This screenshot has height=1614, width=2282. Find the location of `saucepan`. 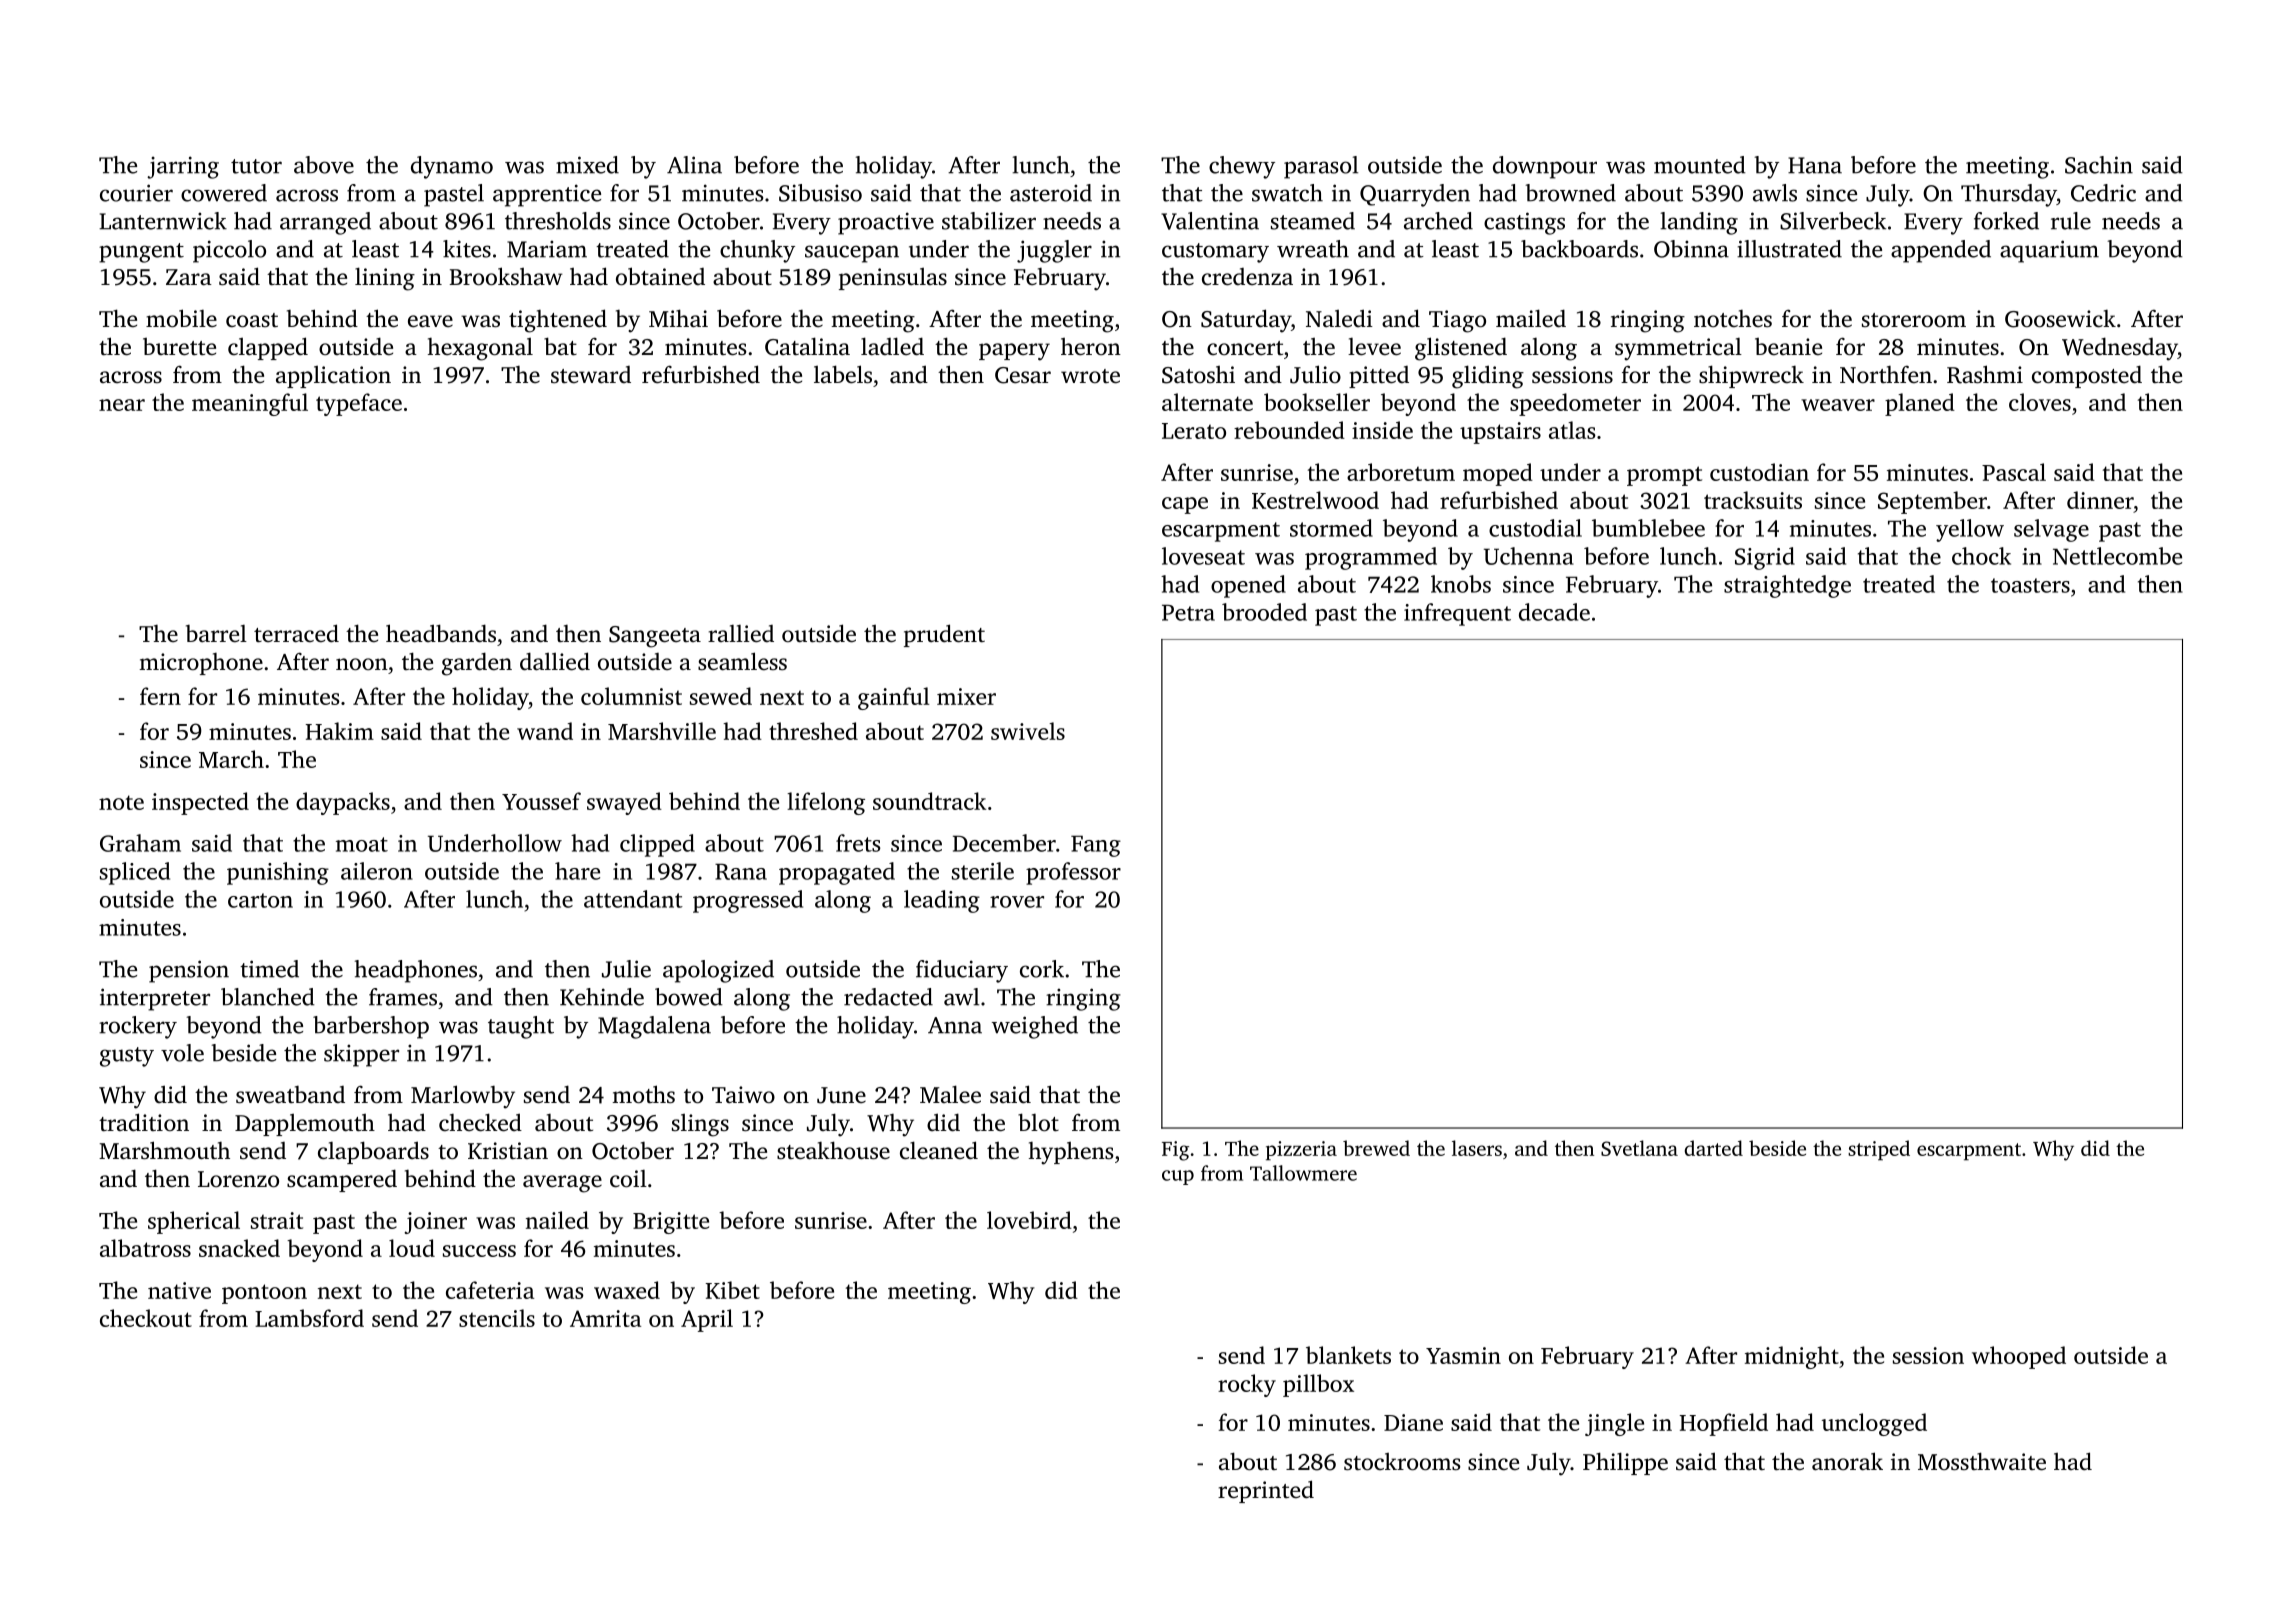

saucepan is located at coordinates (852, 254).
